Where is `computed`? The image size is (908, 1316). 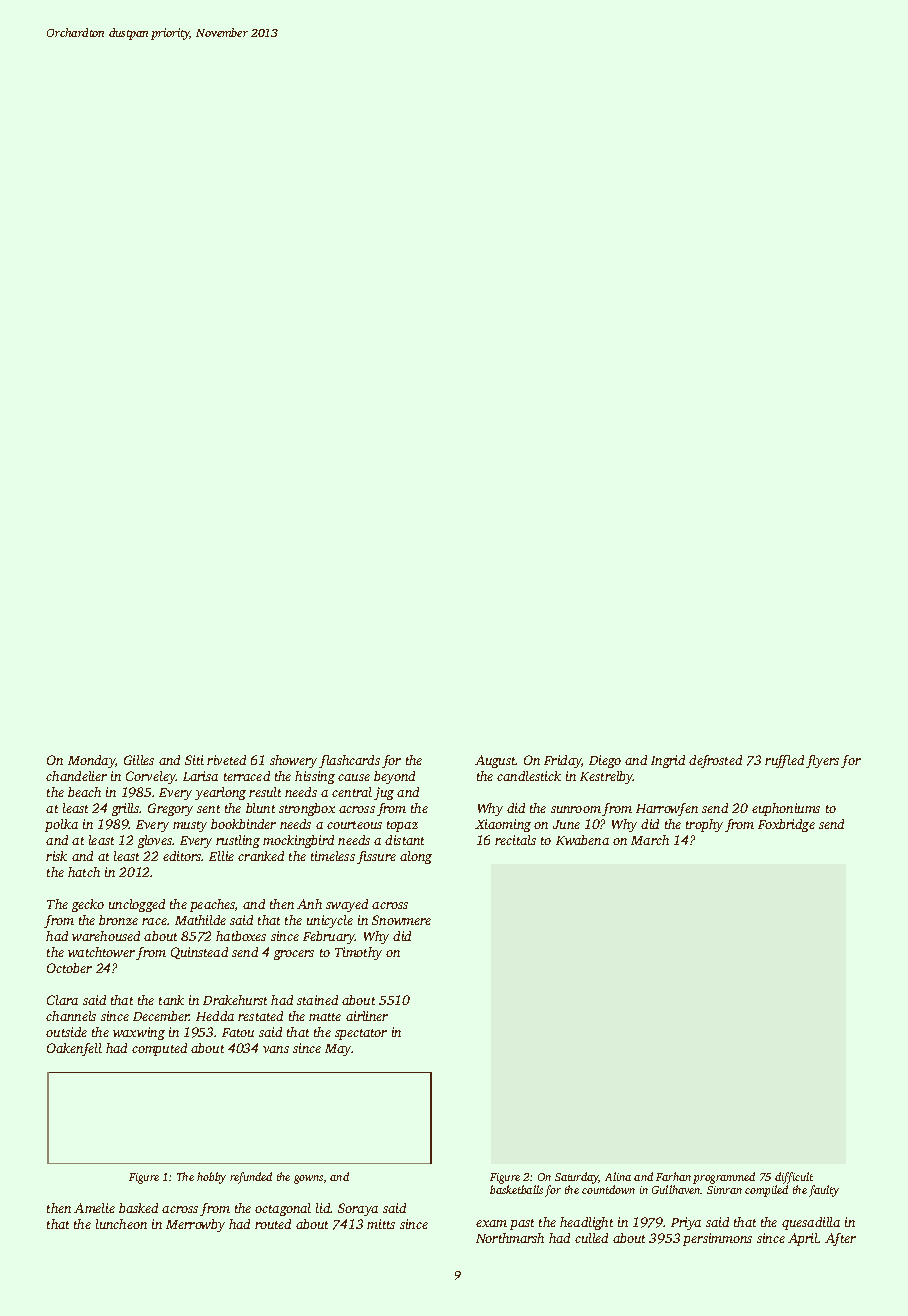 computed is located at coordinates (159, 1049).
